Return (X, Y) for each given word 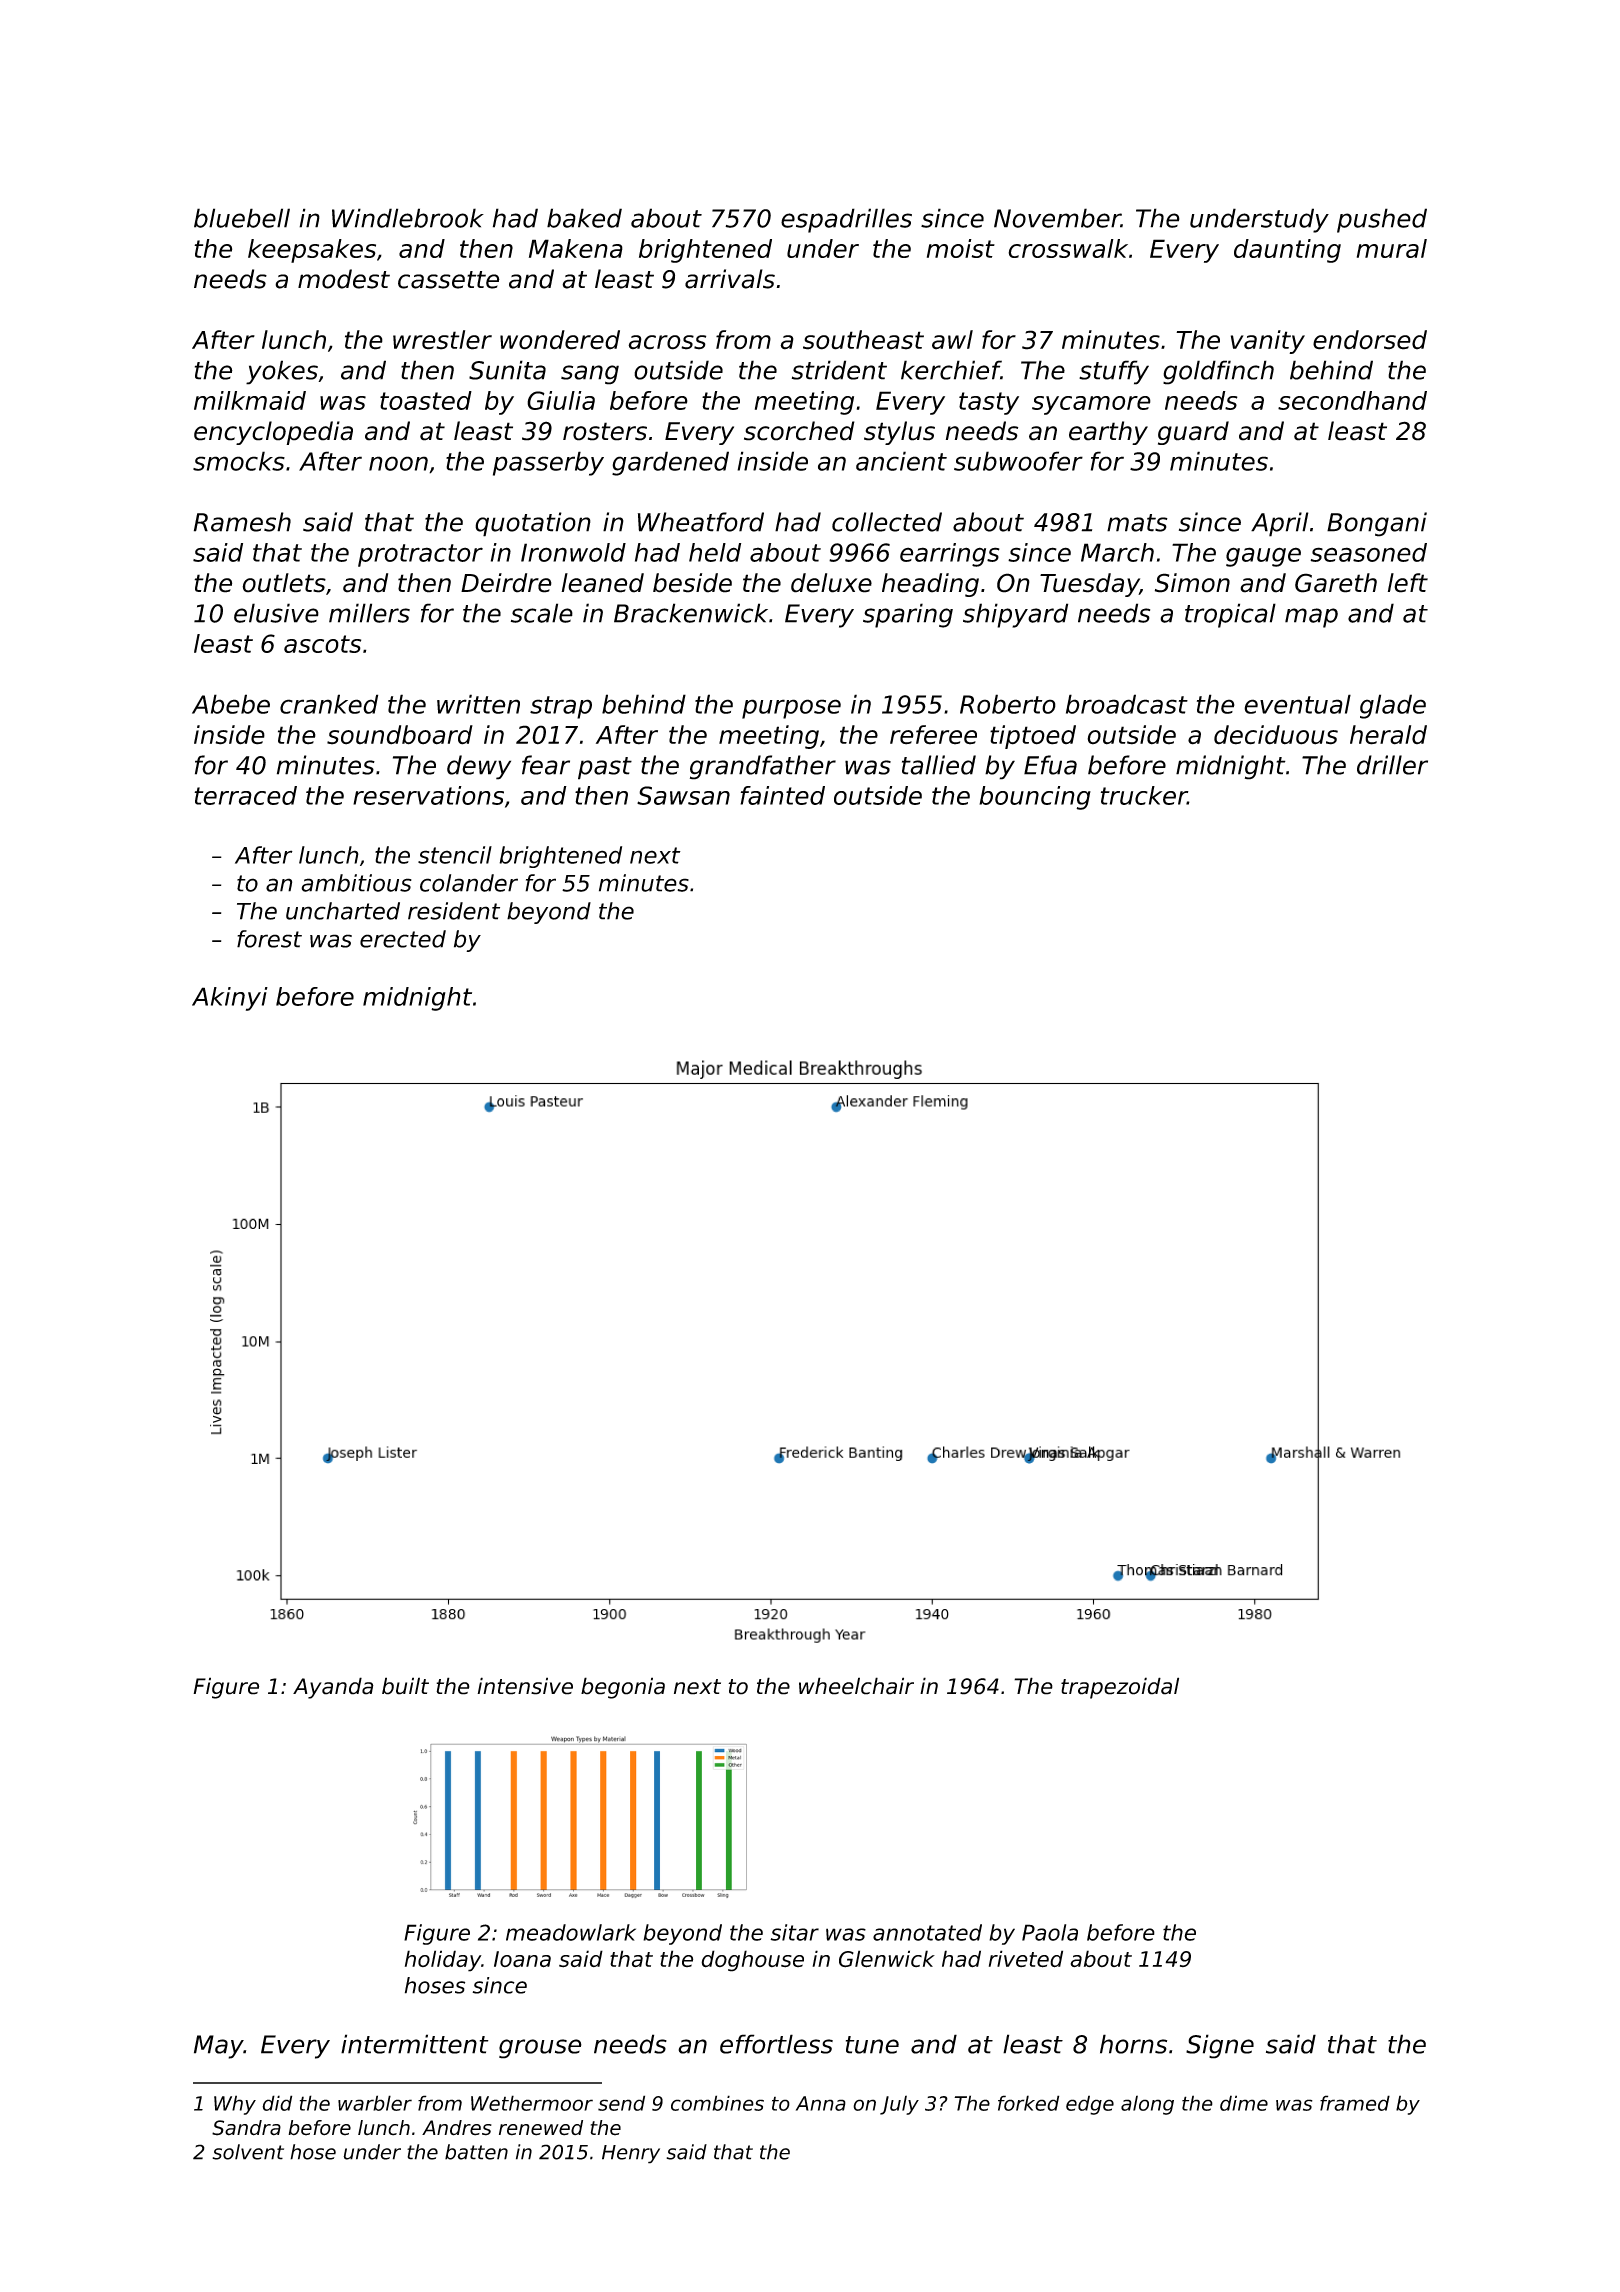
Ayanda (333, 1688)
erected (403, 939)
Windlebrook (408, 218)
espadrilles (846, 220)
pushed (1382, 220)
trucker (1144, 795)
